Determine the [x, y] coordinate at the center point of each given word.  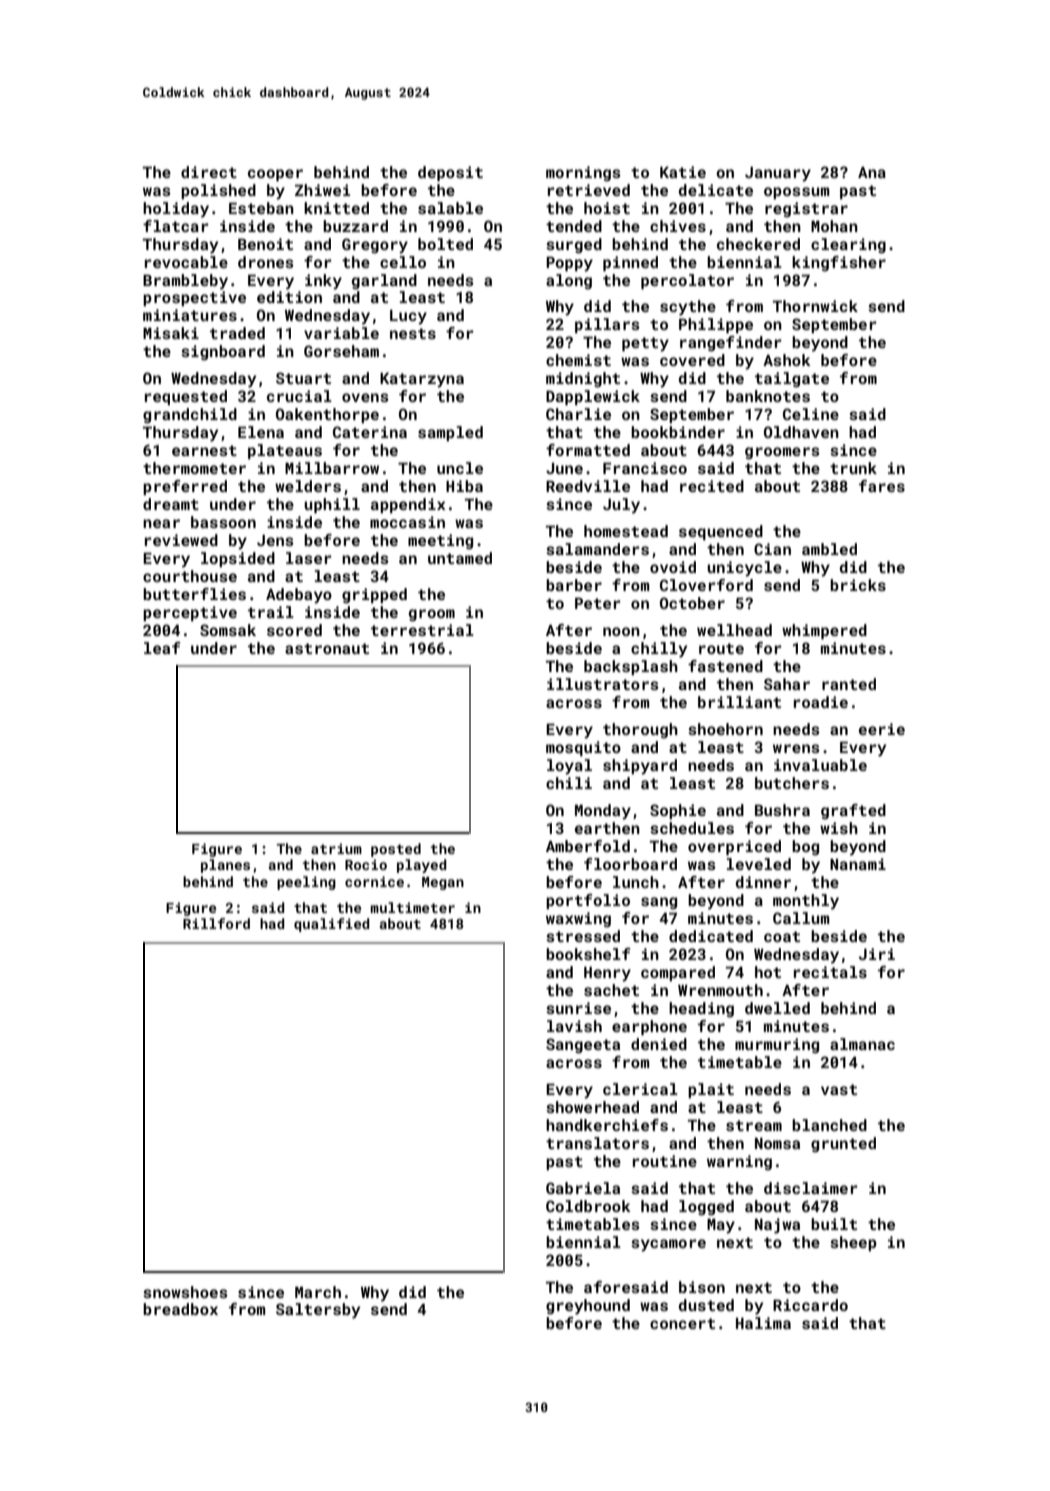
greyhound [588, 1307]
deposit [450, 173]
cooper [275, 175]
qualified [332, 925]
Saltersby [318, 1311]
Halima [763, 1323]
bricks [858, 585]
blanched [829, 1125]
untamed [460, 558]
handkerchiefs [607, 1125]
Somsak [228, 630]
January [778, 174]
